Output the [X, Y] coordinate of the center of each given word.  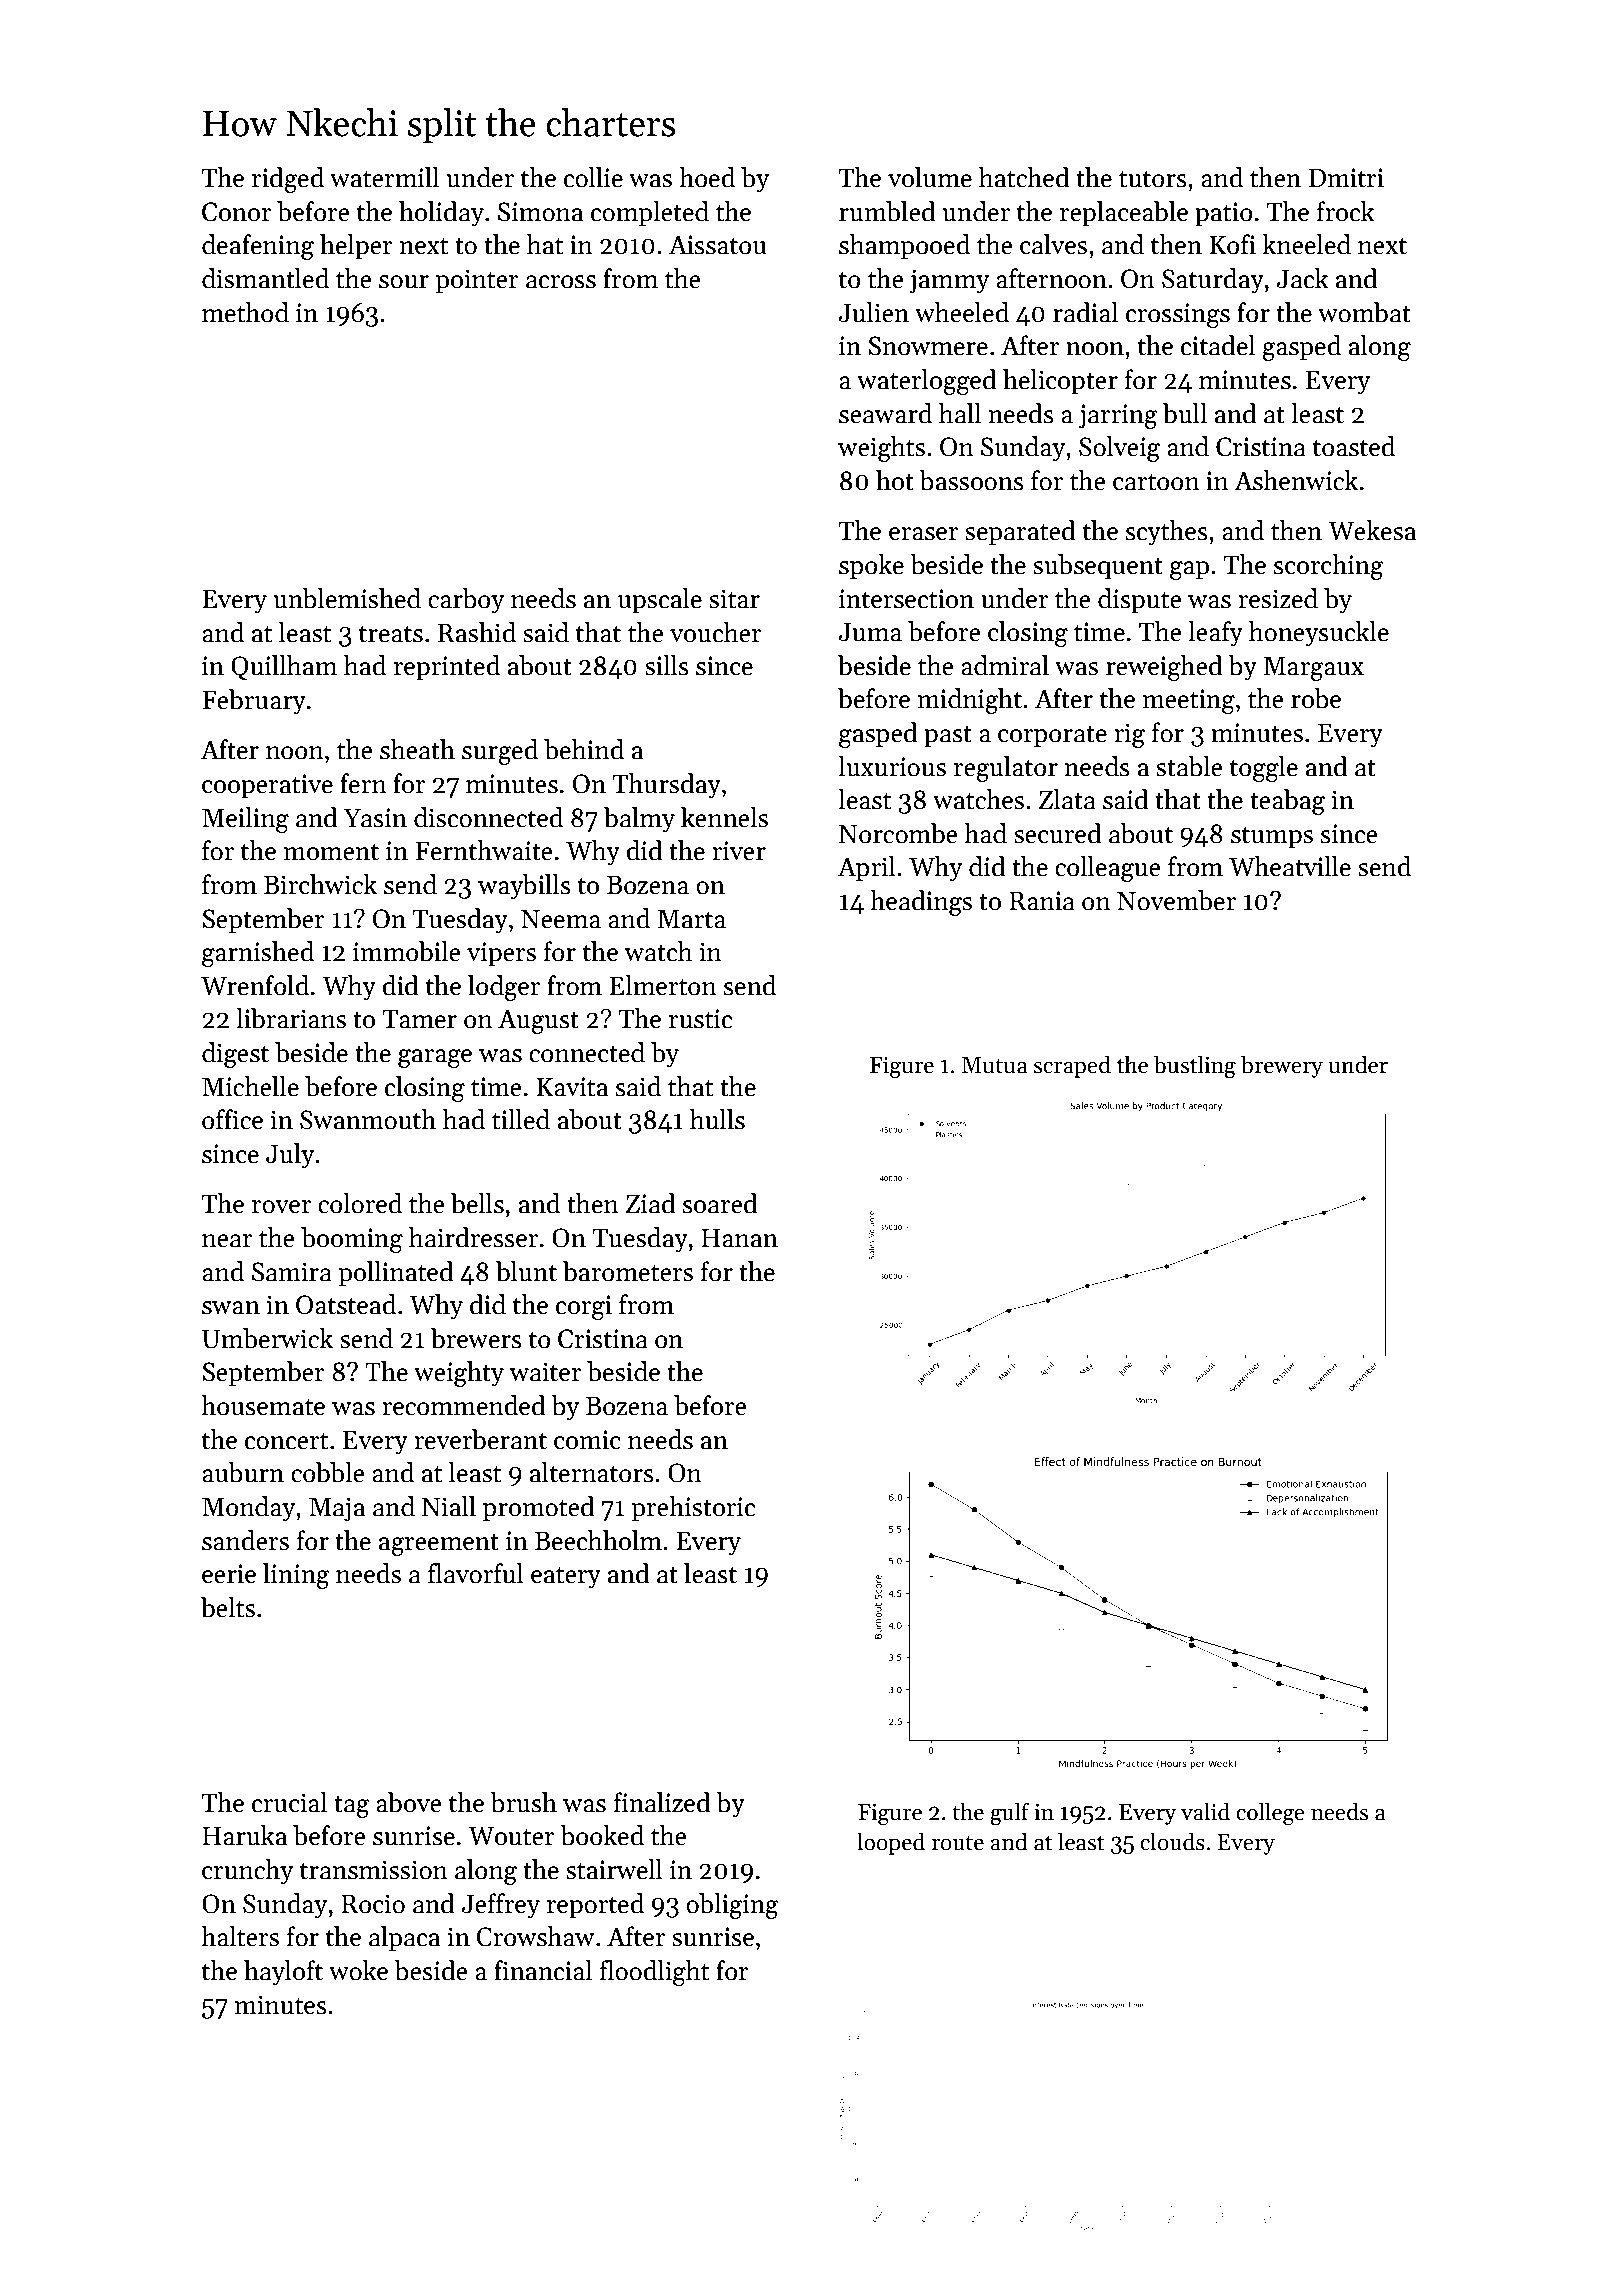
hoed [707, 177]
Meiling [245, 820]
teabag [1287, 802]
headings [921, 903]
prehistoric [693, 1509]
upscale [660, 601]
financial [543, 1970]
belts [228, 1607]
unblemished [347, 598]
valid [1205, 1811]
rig [1129, 735]
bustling [1195, 1067]
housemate [263, 1405]
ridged [288, 180]
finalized [662, 1802]
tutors [1153, 179]
